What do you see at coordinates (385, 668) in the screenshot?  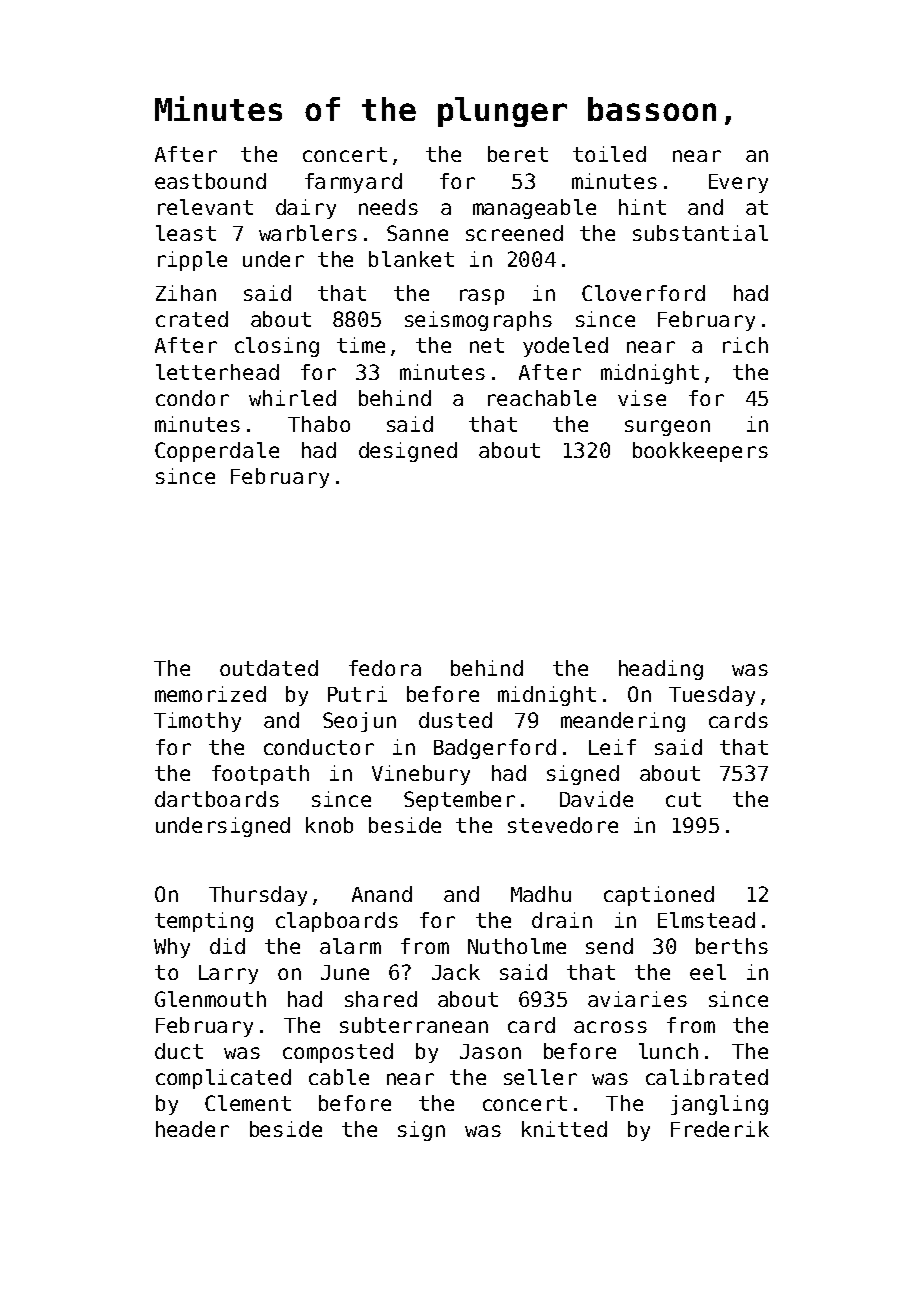 I see `fedora` at bounding box center [385, 668].
